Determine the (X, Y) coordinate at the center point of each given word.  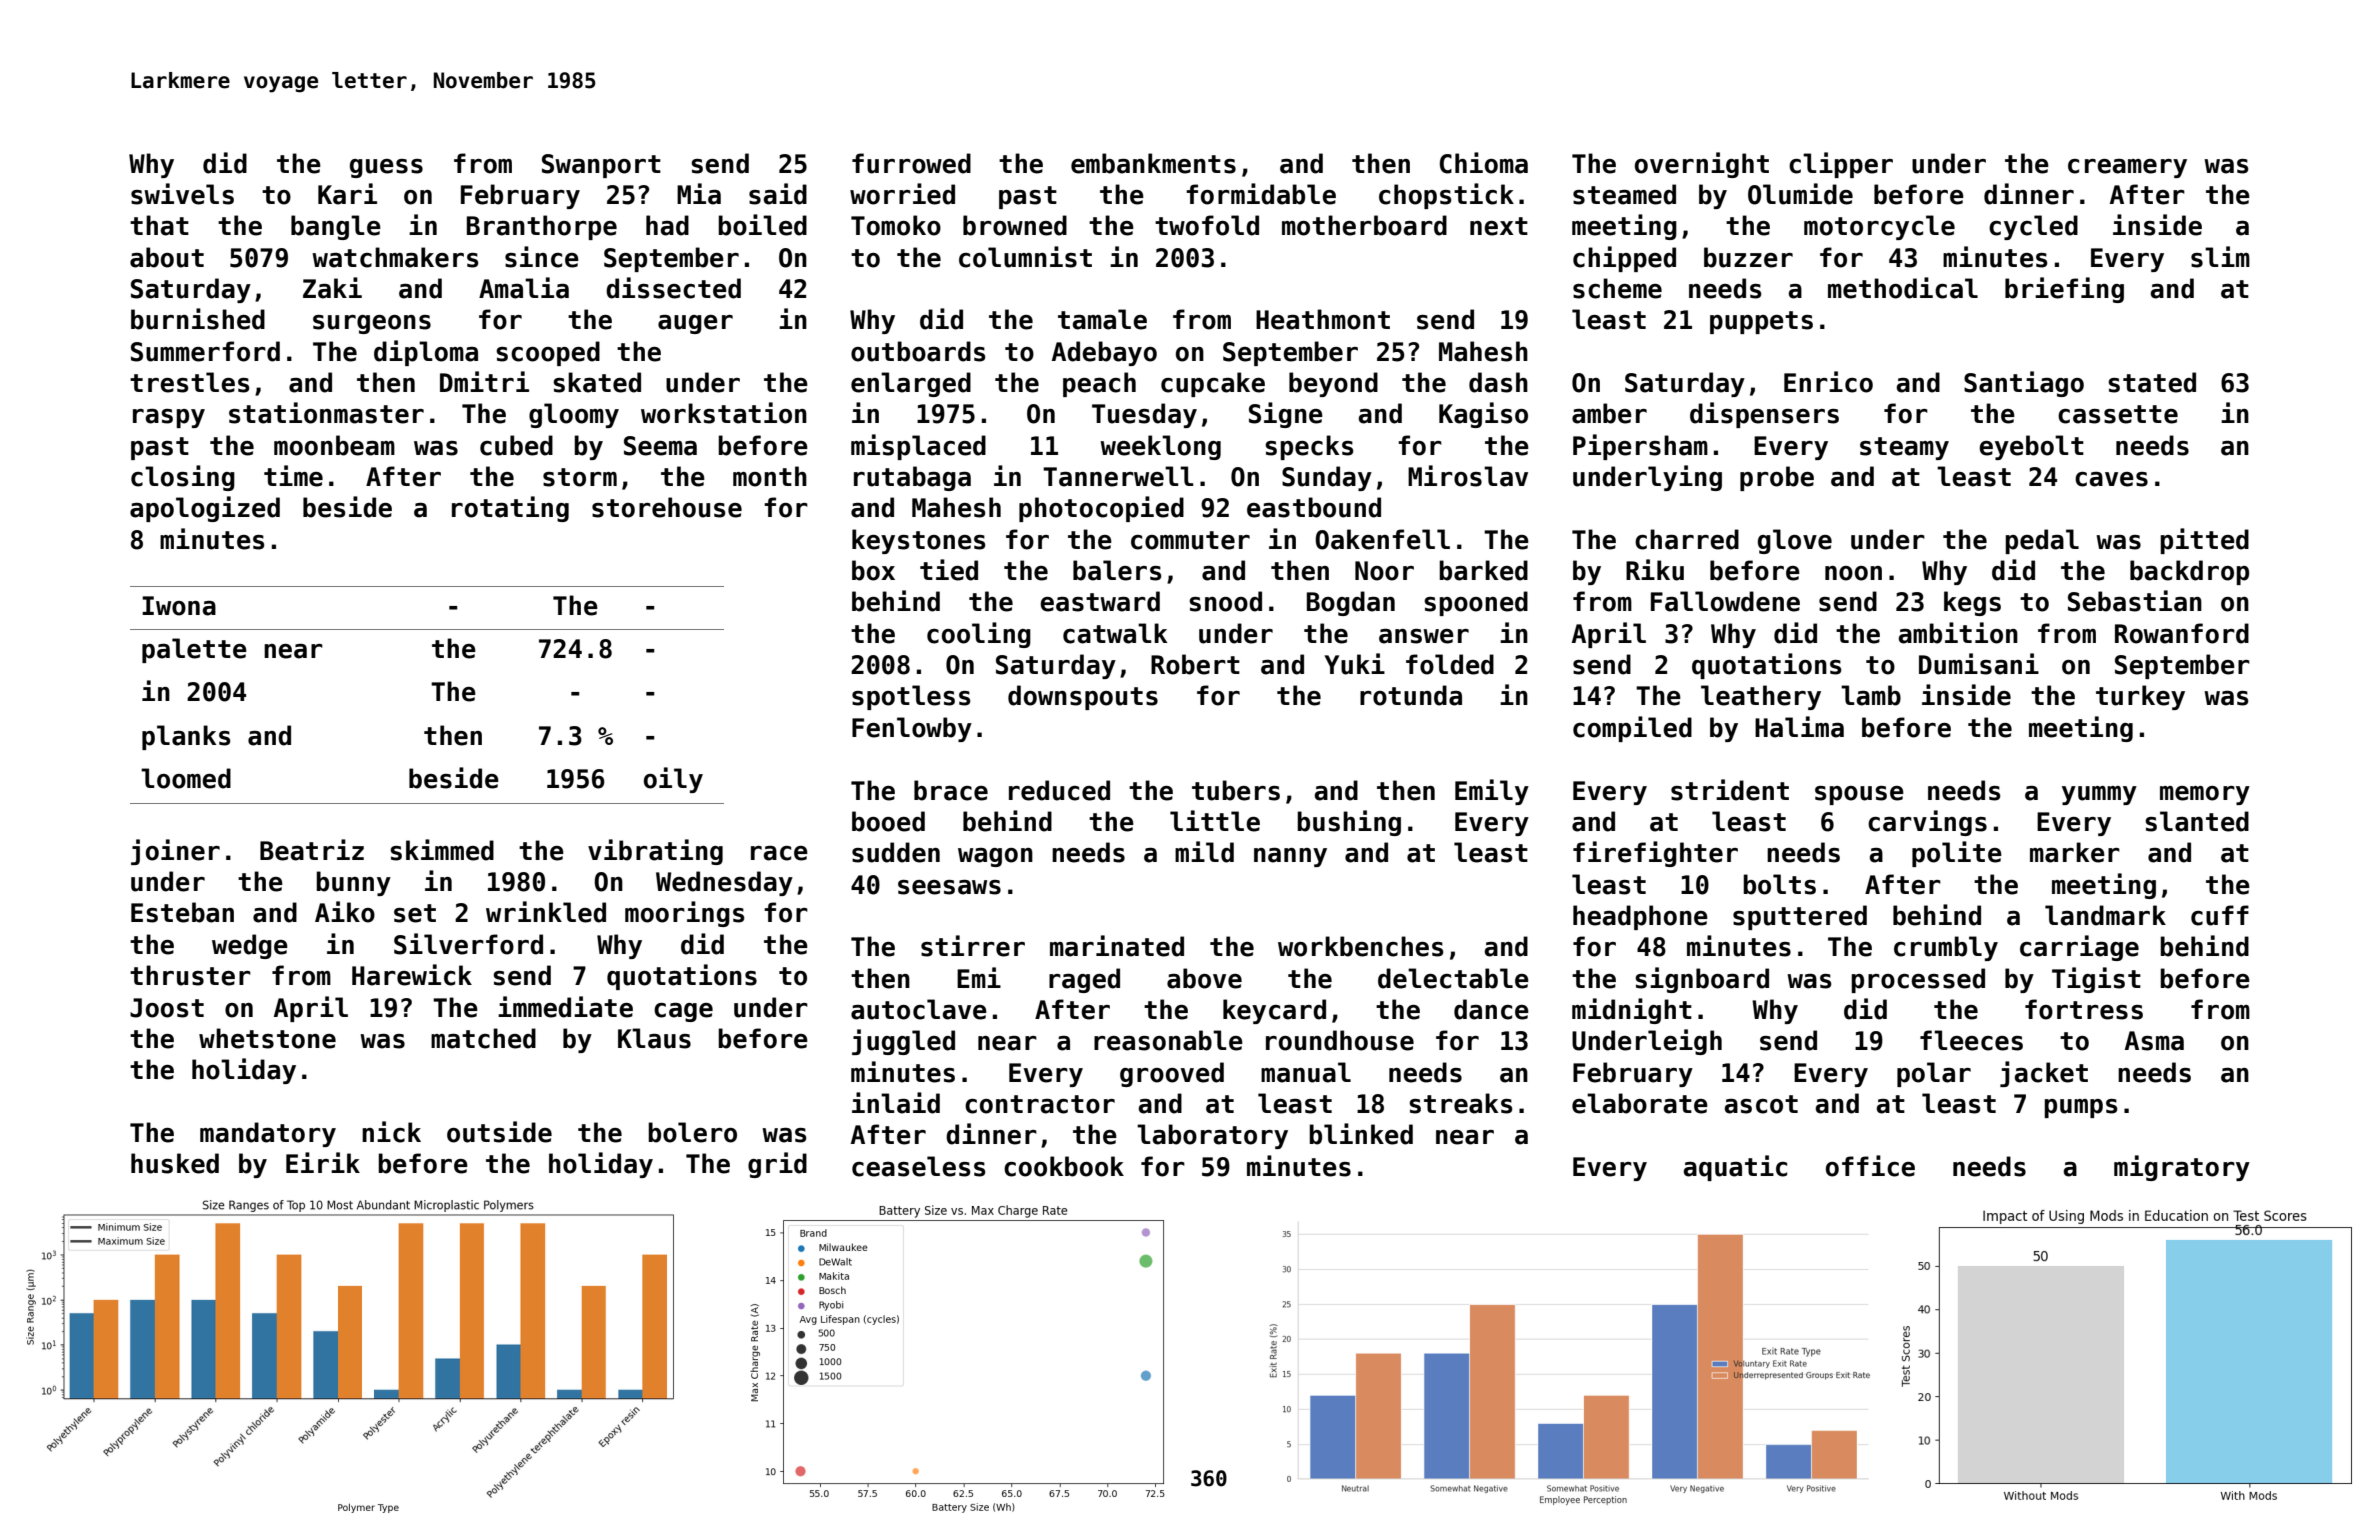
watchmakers (395, 257)
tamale (1102, 319)
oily (673, 780)
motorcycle (1879, 227)
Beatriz (312, 850)
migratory (2182, 1168)
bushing (1349, 823)
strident (1730, 790)
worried (902, 194)
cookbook (1064, 1166)
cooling (979, 635)
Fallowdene (1725, 601)
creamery (2127, 168)
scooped (548, 353)
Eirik (323, 1162)
